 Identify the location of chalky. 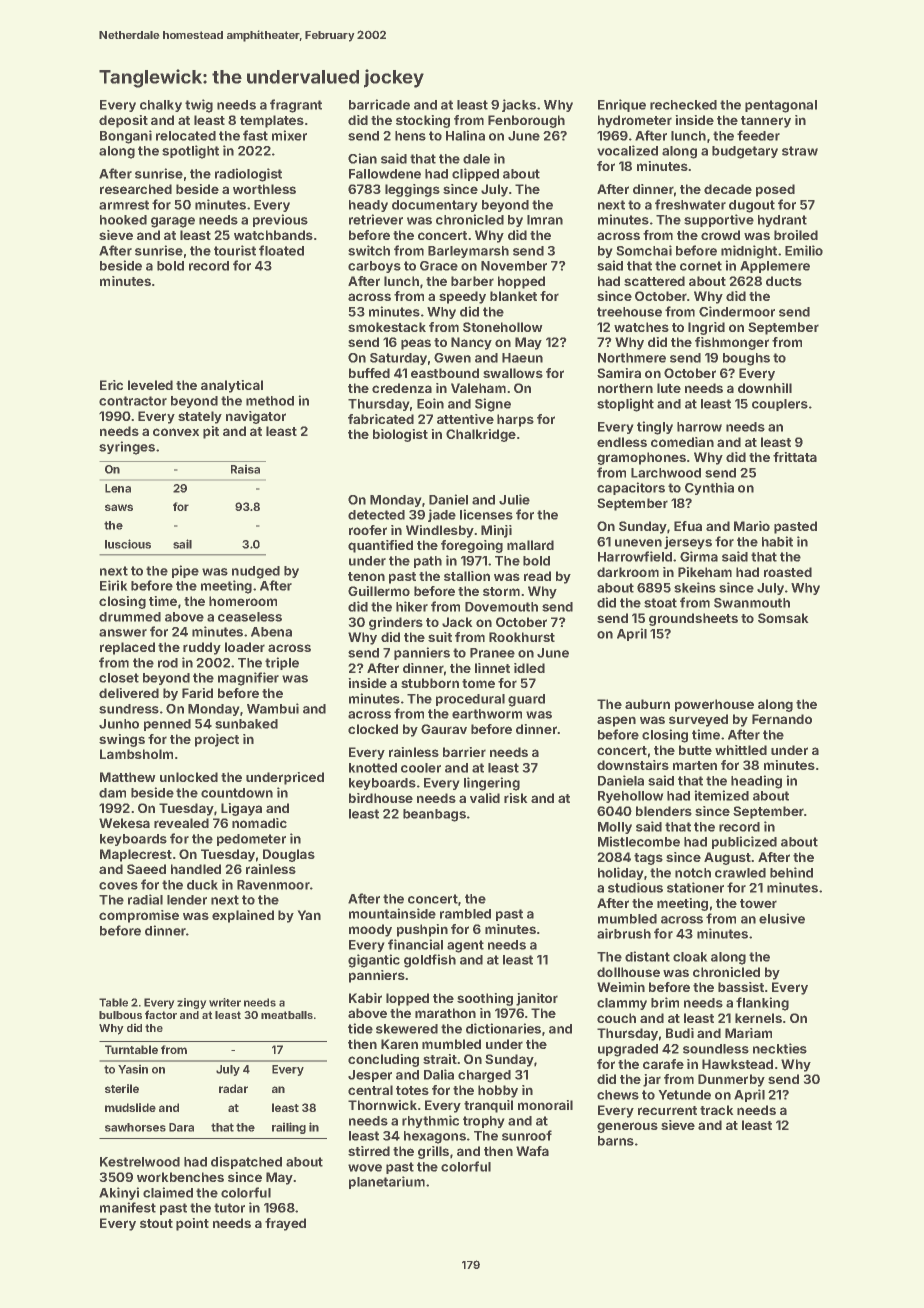
(161, 106).
